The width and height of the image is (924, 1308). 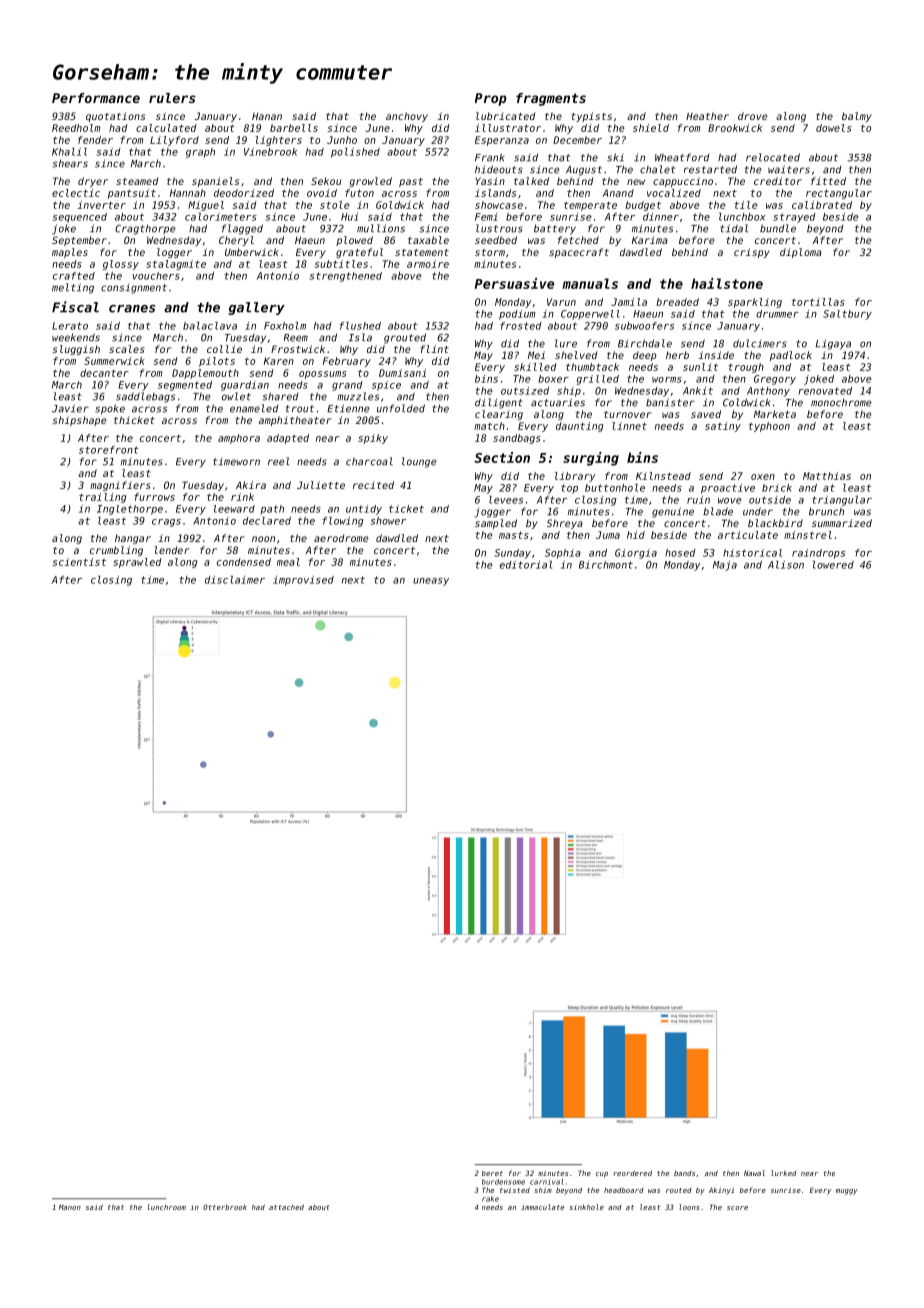 What do you see at coordinates (783, 1173) in the image?
I see `lurked` at bounding box center [783, 1173].
